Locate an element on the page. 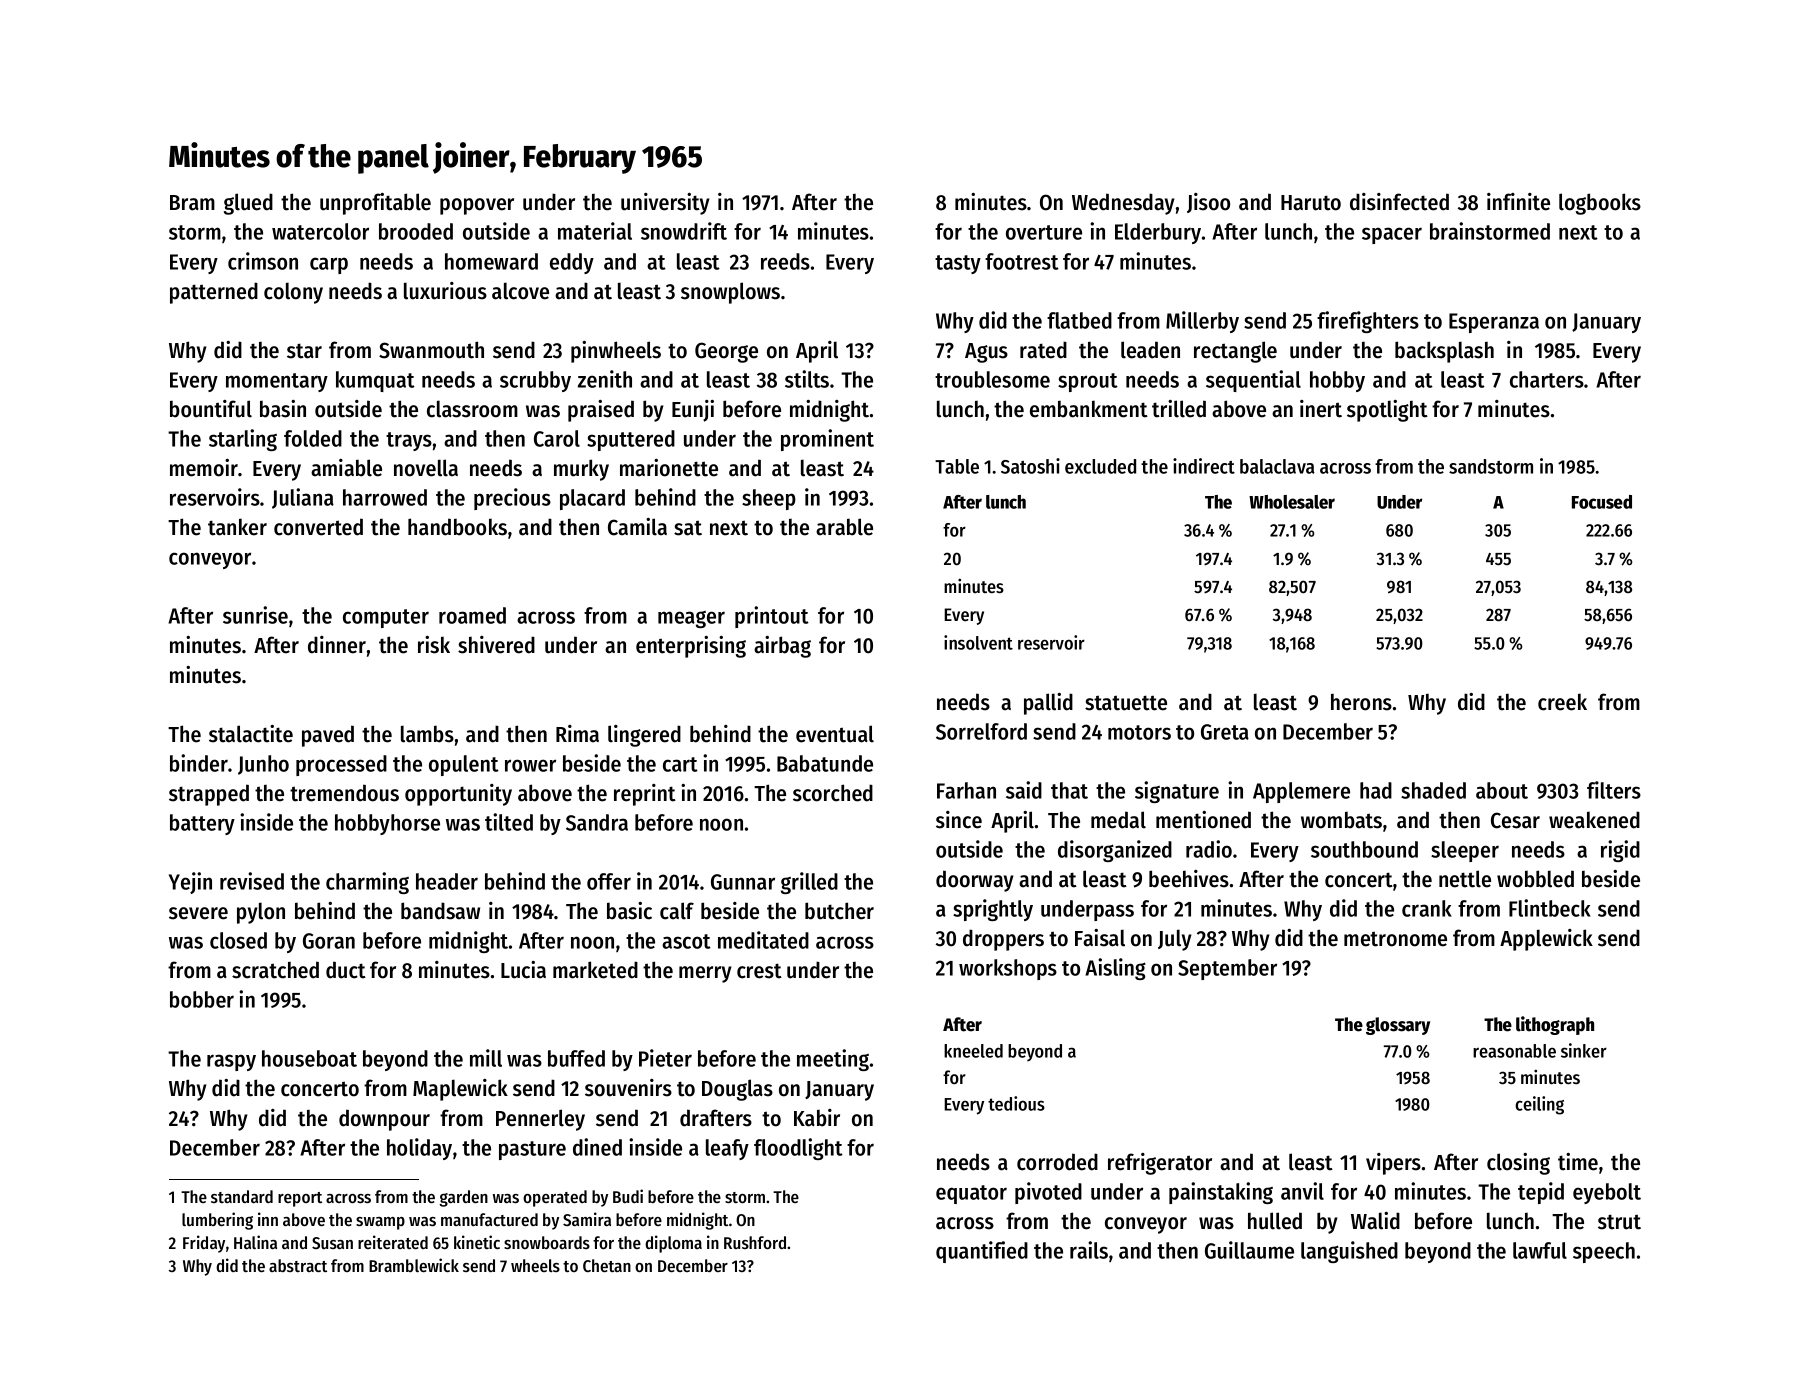 This document has height=1399, width=1810. butcher is located at coordinates (839, 911).
